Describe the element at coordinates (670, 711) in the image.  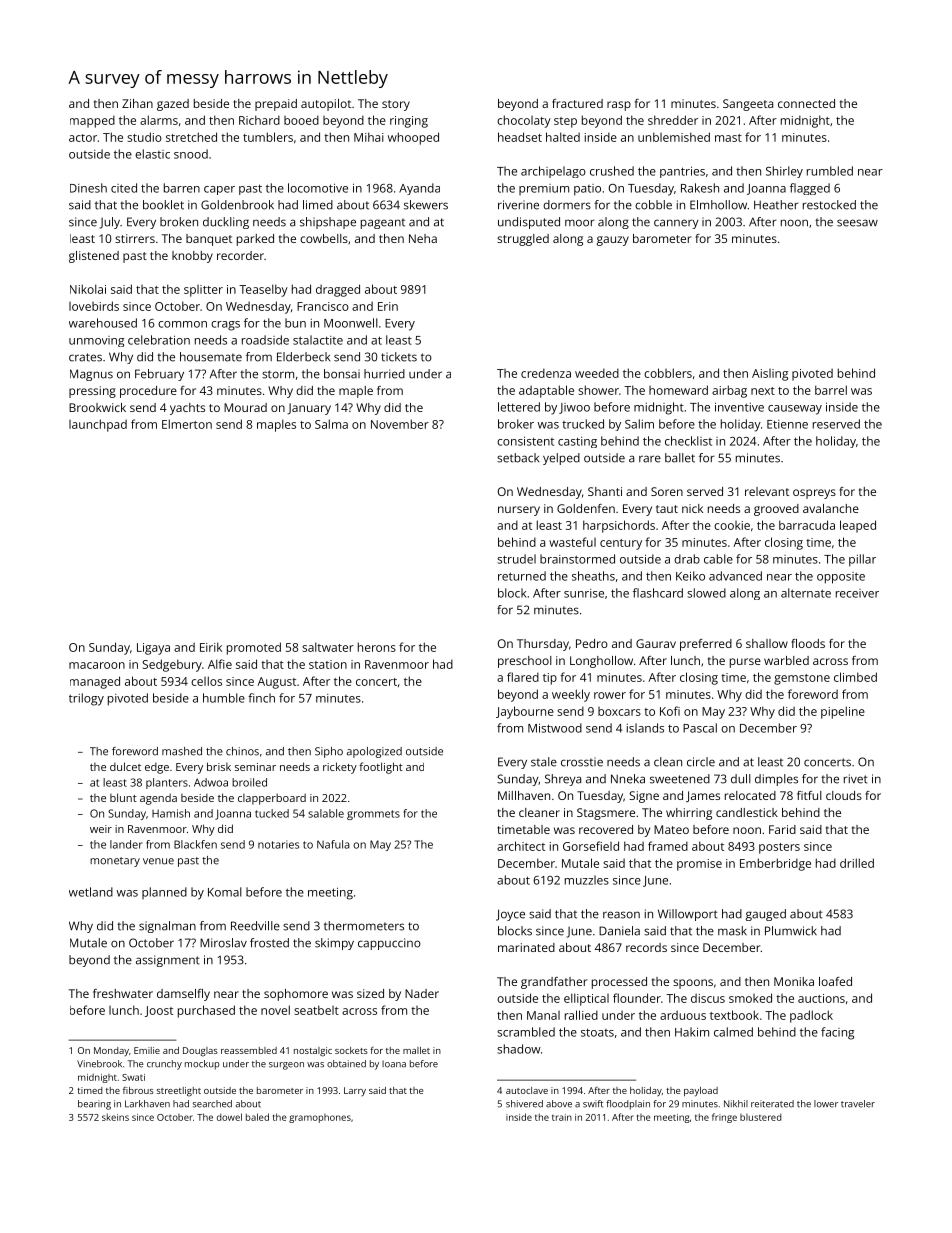
I see `Kofi` at that location.
